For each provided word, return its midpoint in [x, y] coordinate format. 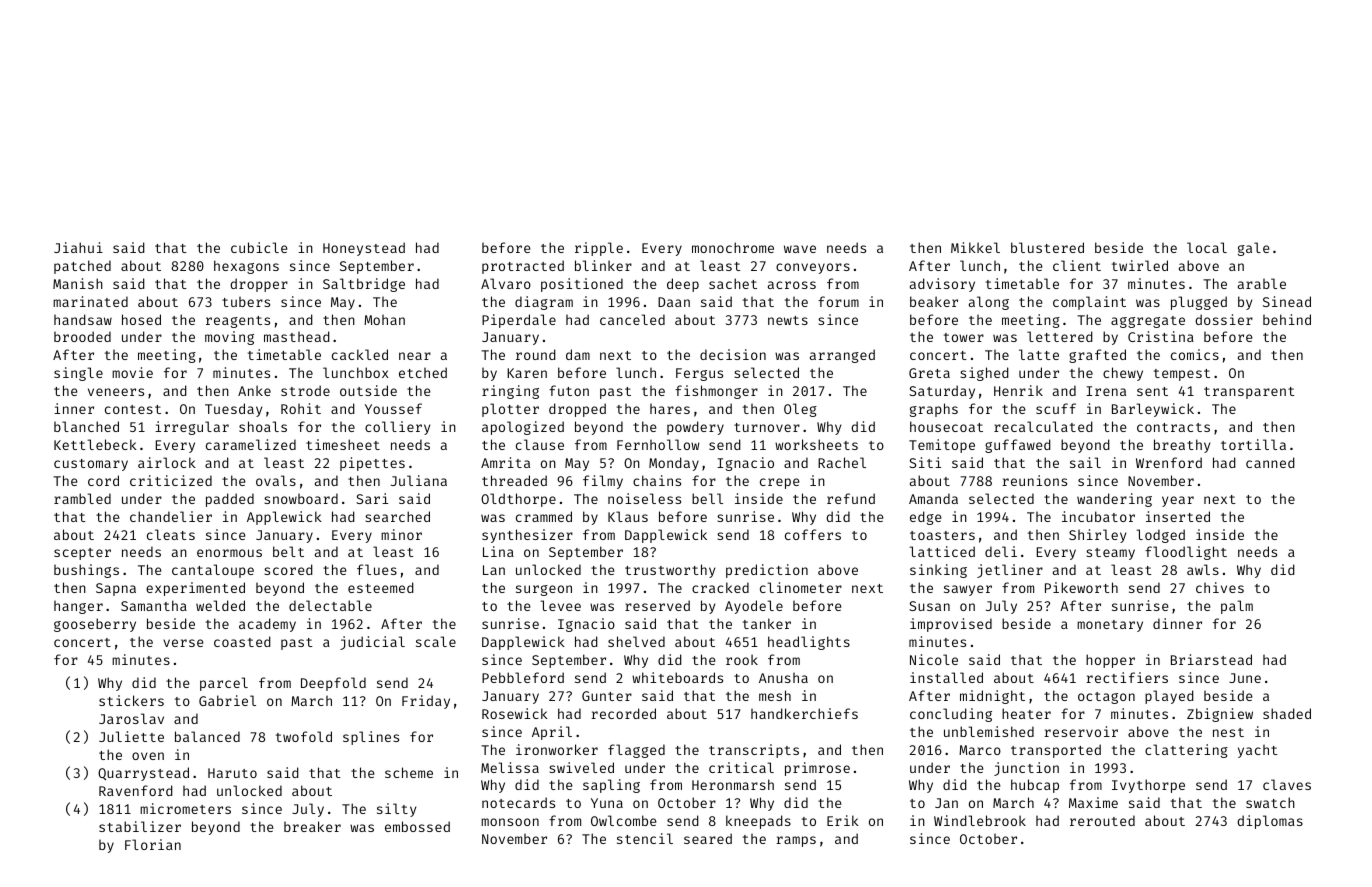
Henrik [1018, 390]
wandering [1114, 500]
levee [561, 605]
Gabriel [227, 700]
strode [305, 390]
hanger [78, 607]
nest [1228, 732]
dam [578, 354]
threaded [514, 480]
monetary [1110, 626]
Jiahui [78, 247]
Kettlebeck [95, 444]
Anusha [783, 678]
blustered [1047, 247]
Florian [153, 844]
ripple [599, 249]
